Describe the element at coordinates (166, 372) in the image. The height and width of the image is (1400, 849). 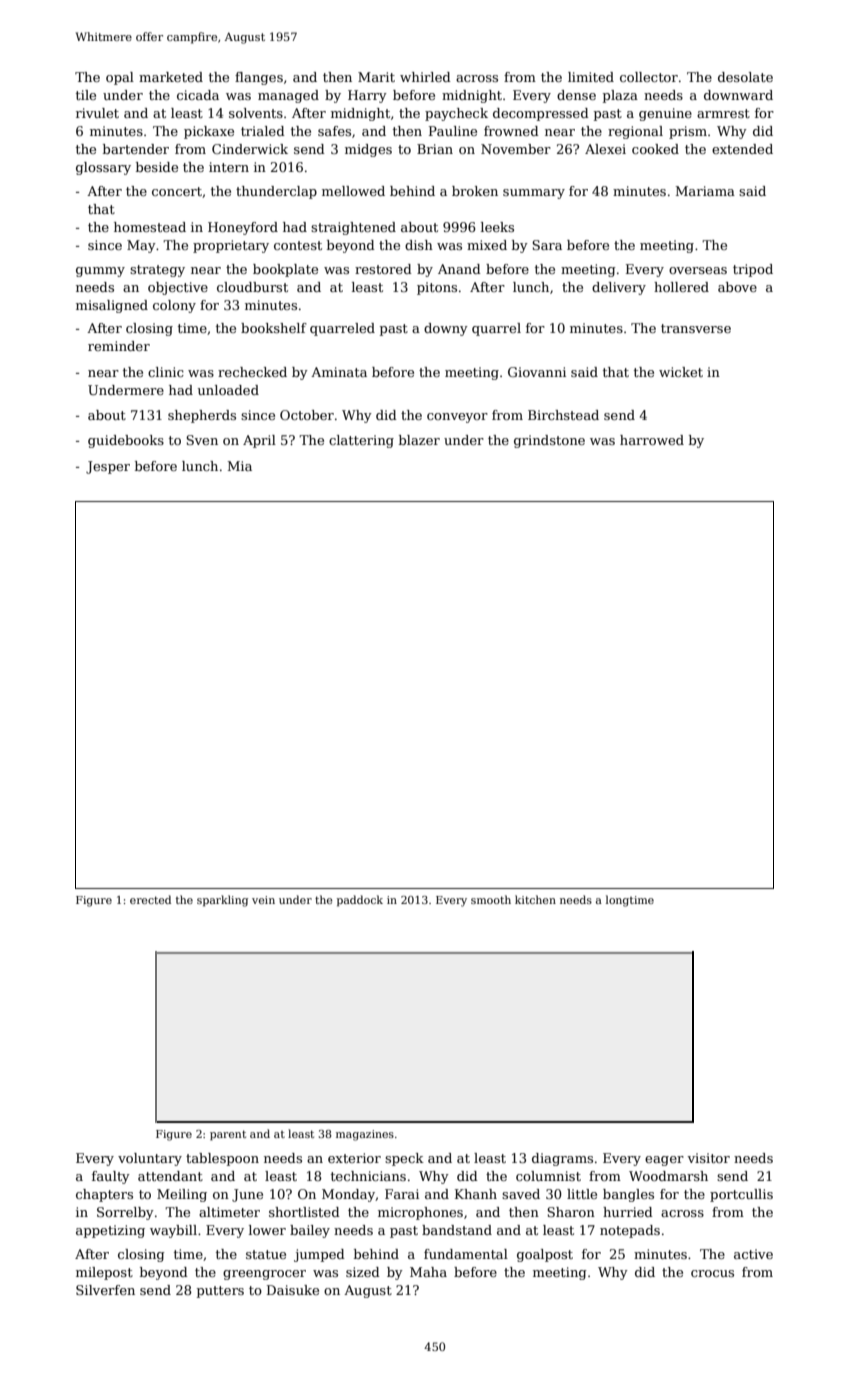
I see `clinic` at that location.
